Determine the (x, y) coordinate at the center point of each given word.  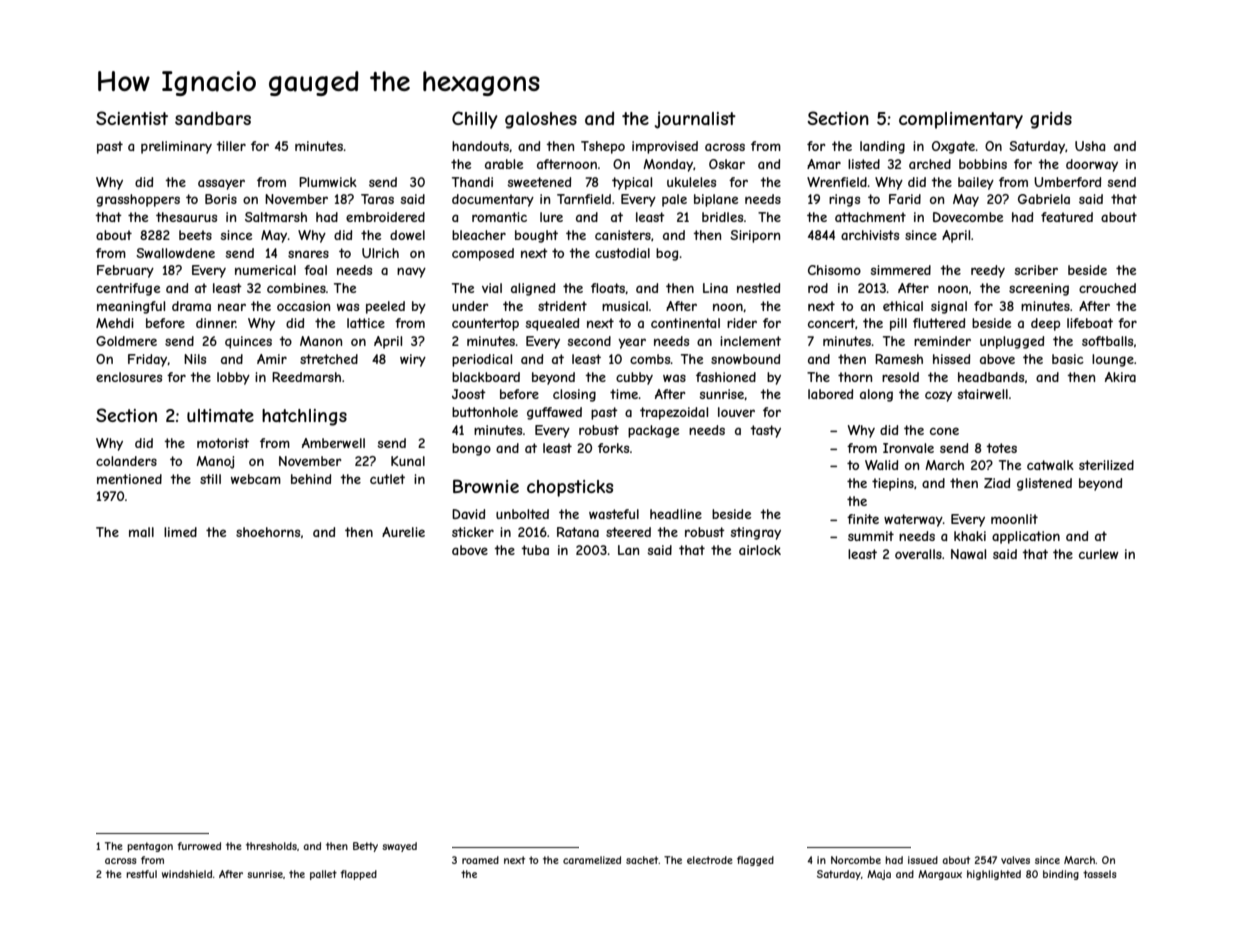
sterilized (1106, 465)
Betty (365, 847)
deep (1045, 324)
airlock (760, 550)
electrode (710, 860)
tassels (1100, 874)
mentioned (129, 479)
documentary (493, 200)
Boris (221, 199)
